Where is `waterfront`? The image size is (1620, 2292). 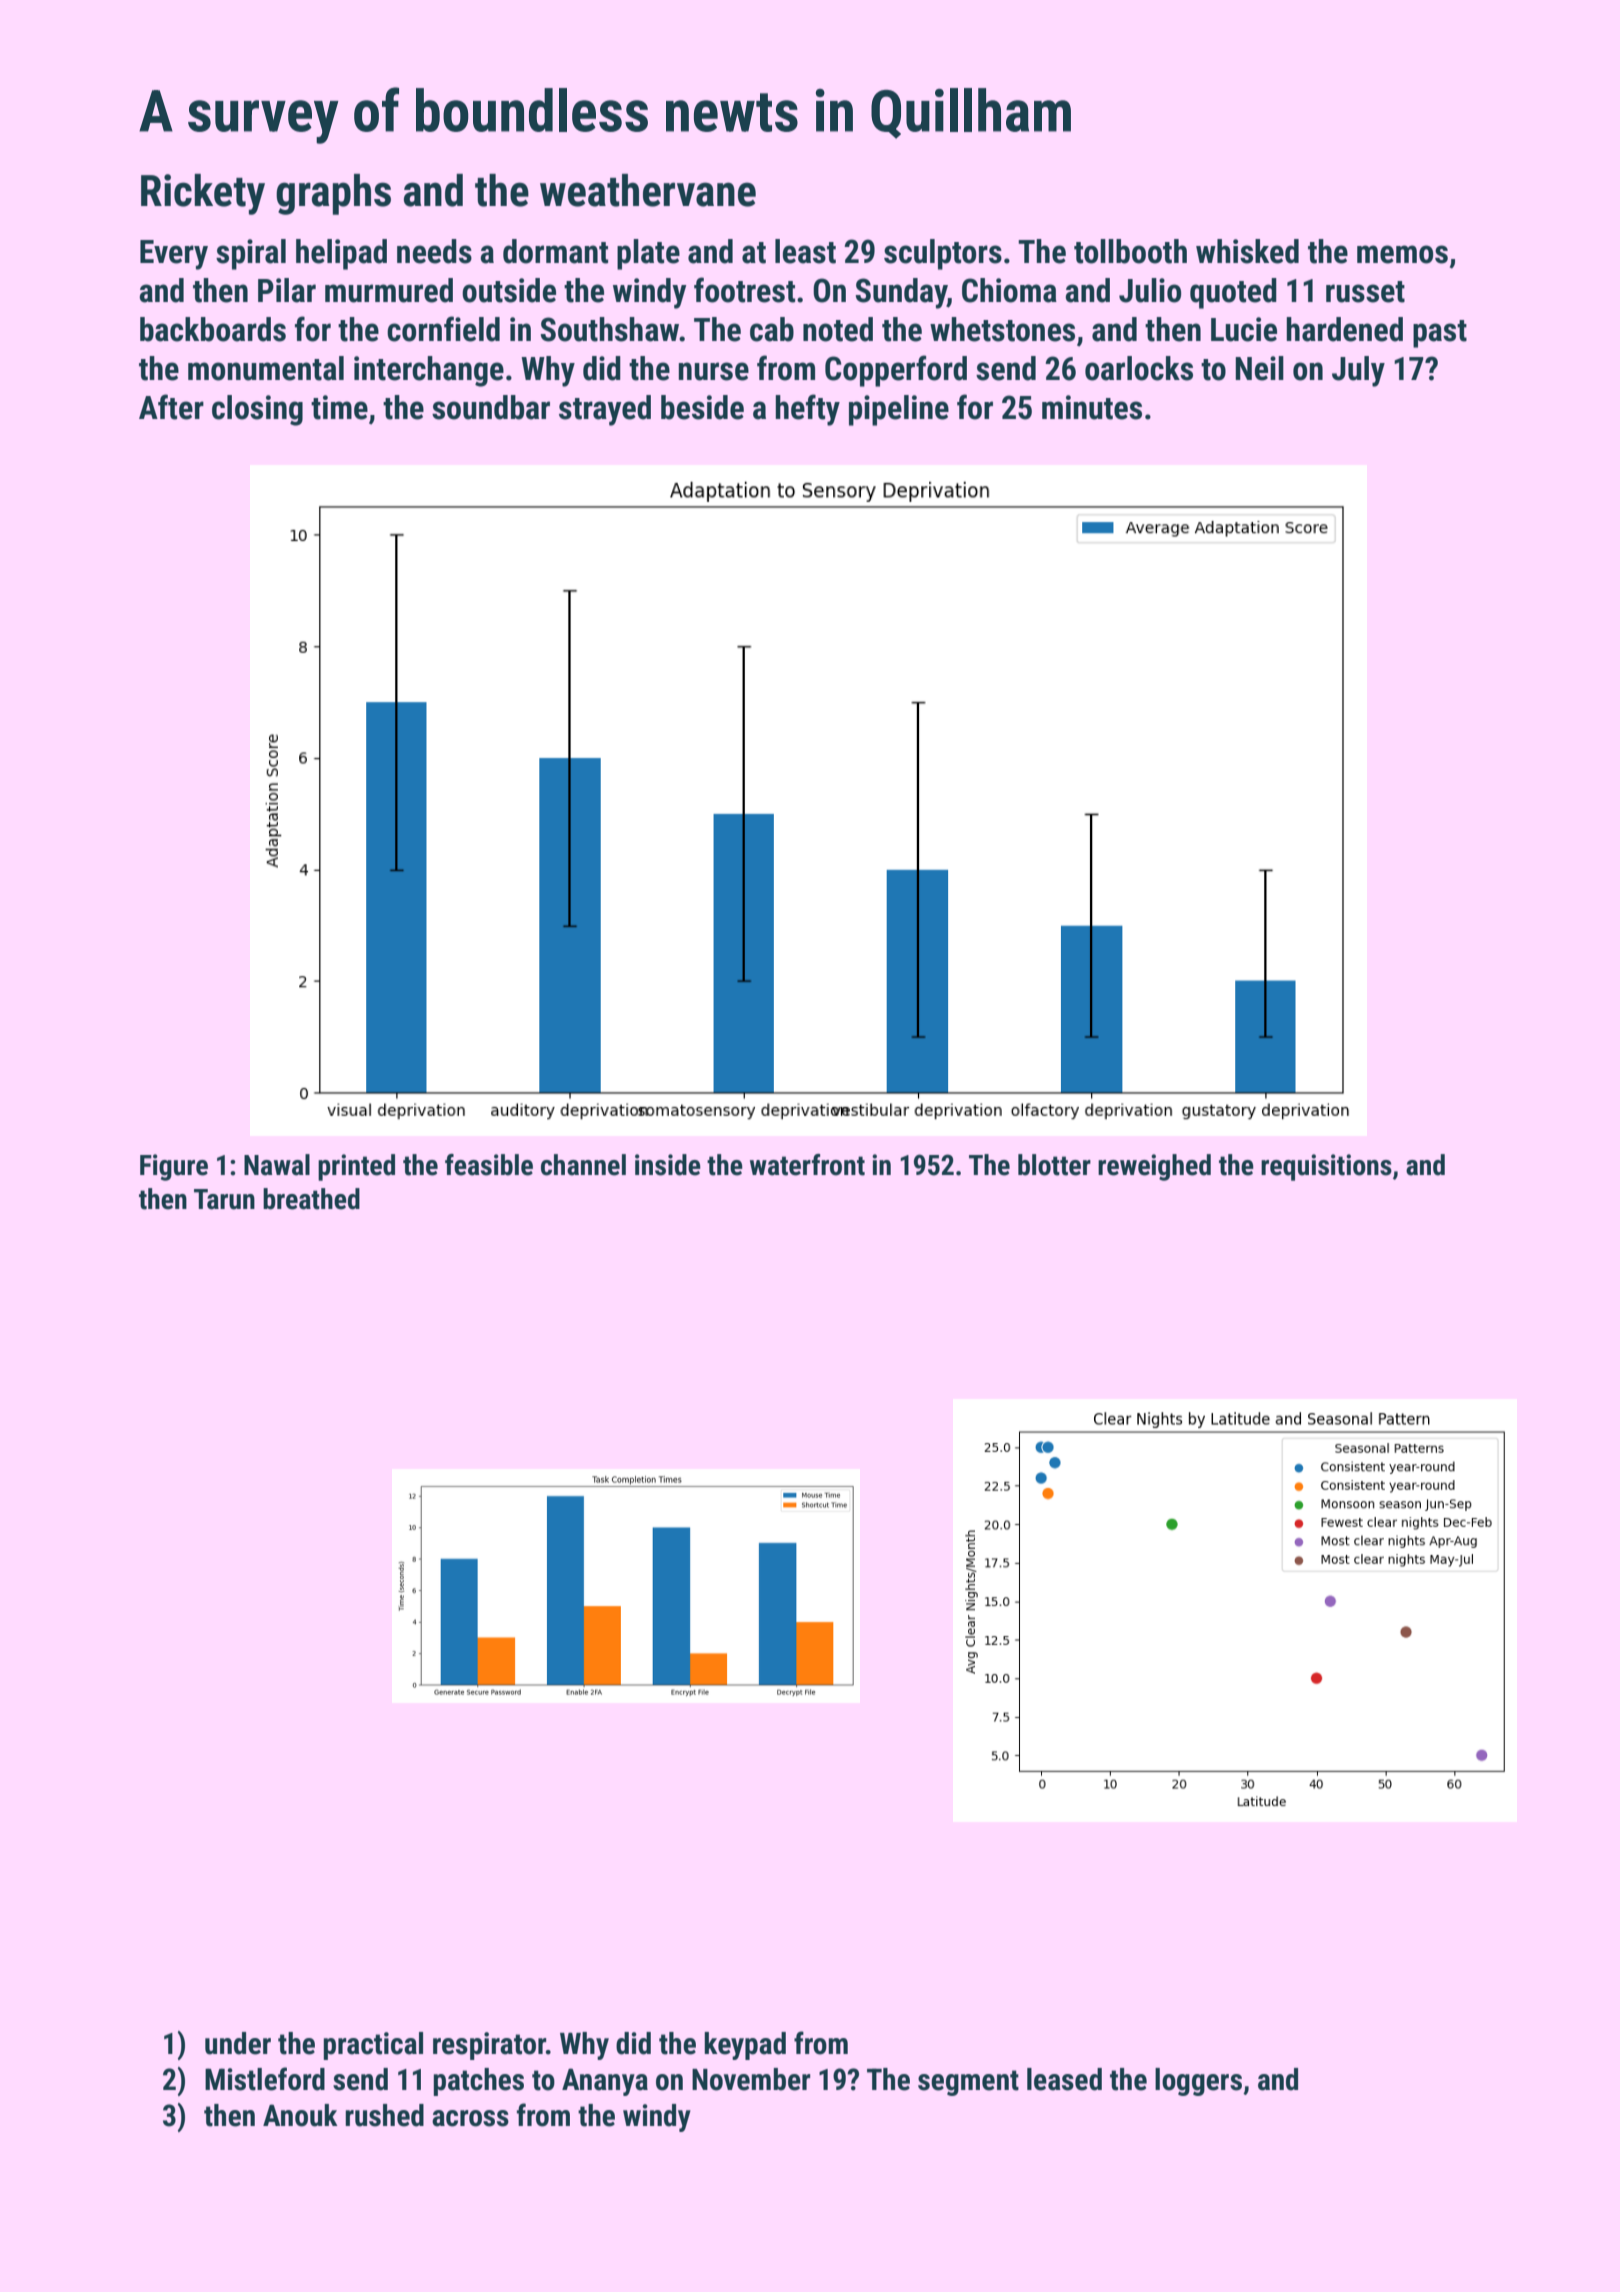 waterfront is located at coordinates (807, 1165).
